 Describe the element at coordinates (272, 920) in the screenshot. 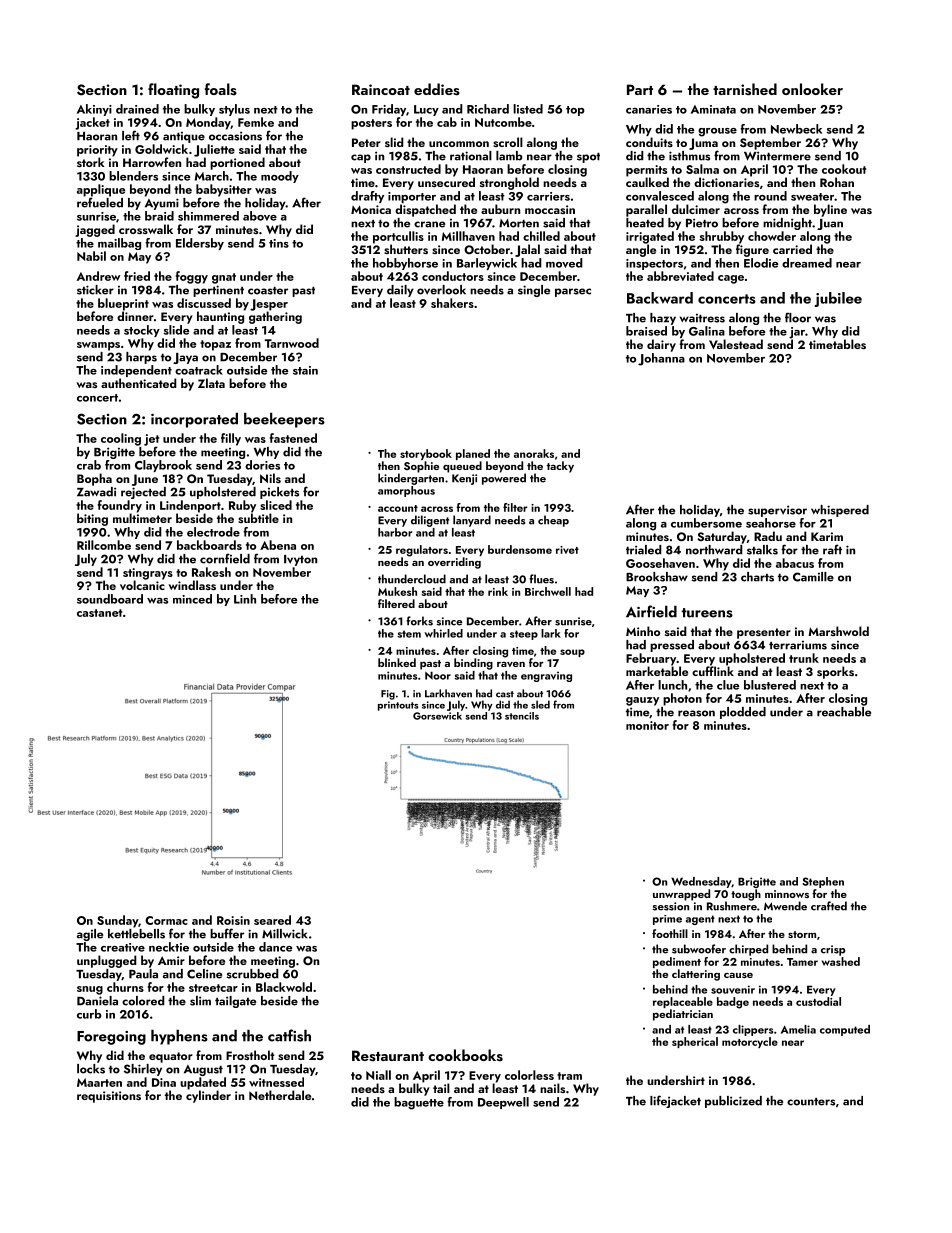

I see `seared` at that location.
